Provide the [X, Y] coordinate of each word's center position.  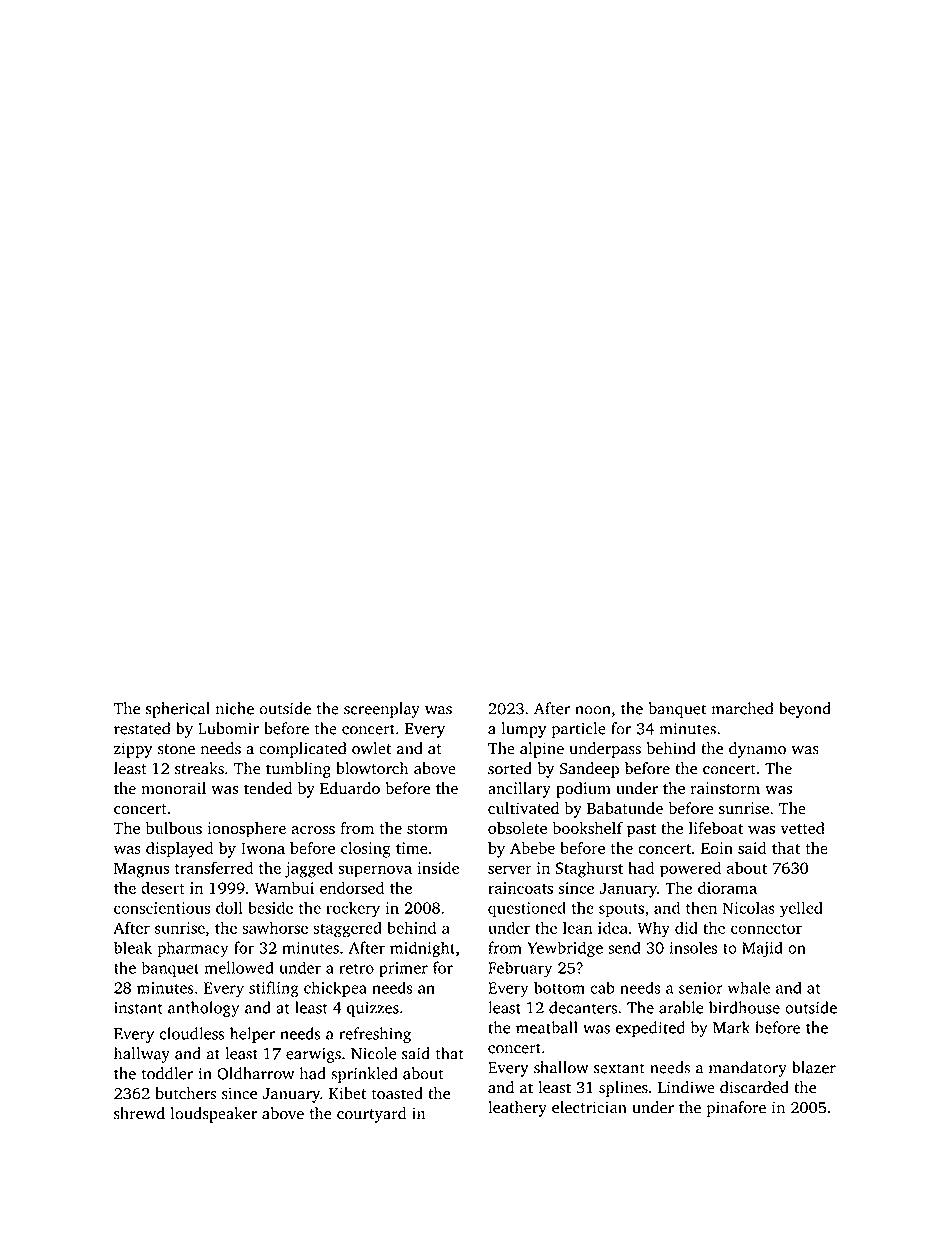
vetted [802, 828]
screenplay [382, 710]
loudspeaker [214, 1115]
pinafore [736, 1109]
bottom [559, 987]
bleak [133, 947]
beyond [805, 710]
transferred [214, 867]
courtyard [371, 1115]
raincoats [520, 888]
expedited [650, 1029]
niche [235, 708]
